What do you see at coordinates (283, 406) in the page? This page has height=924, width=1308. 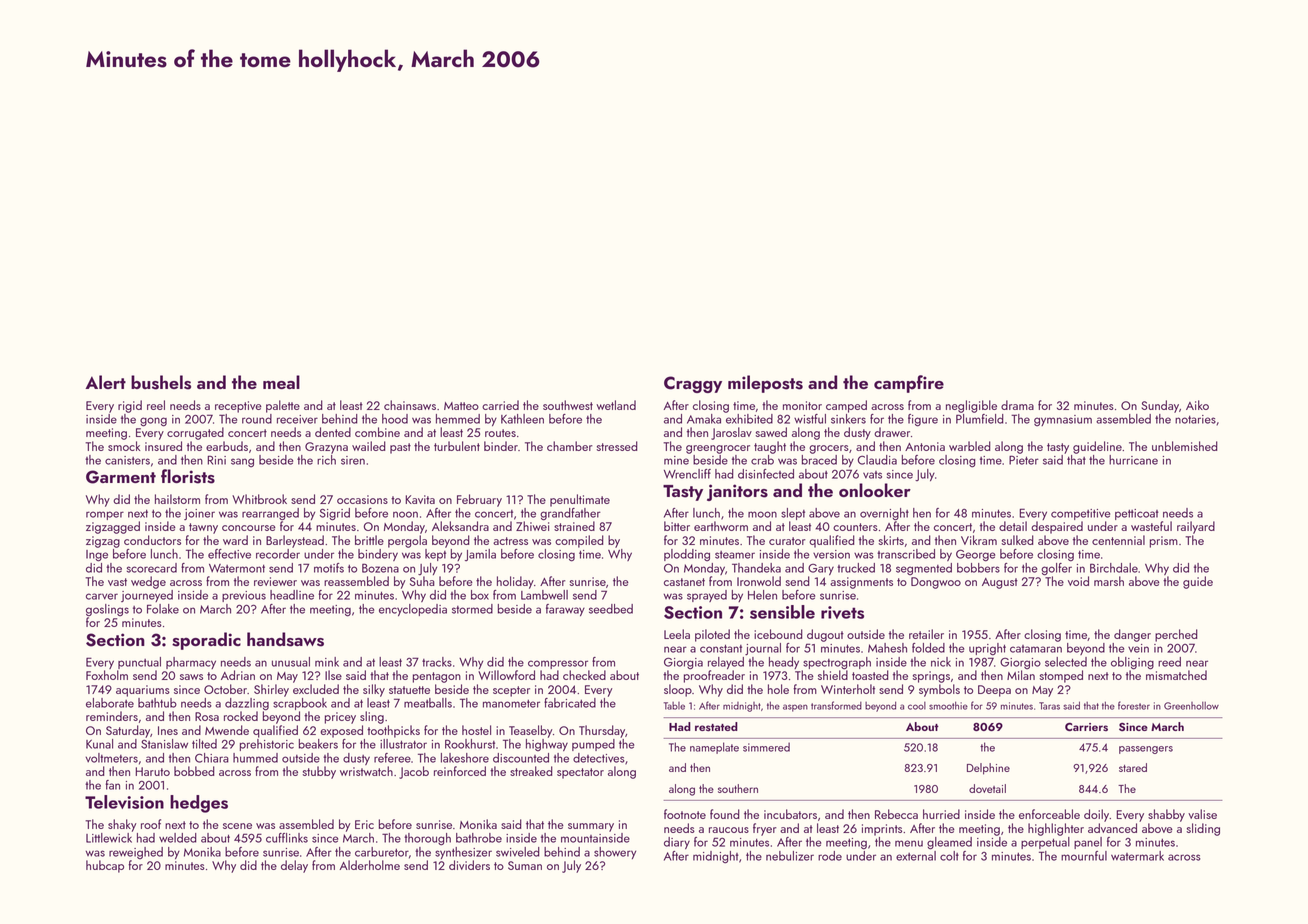 I see `palette` at bounding box center [283, 406].
